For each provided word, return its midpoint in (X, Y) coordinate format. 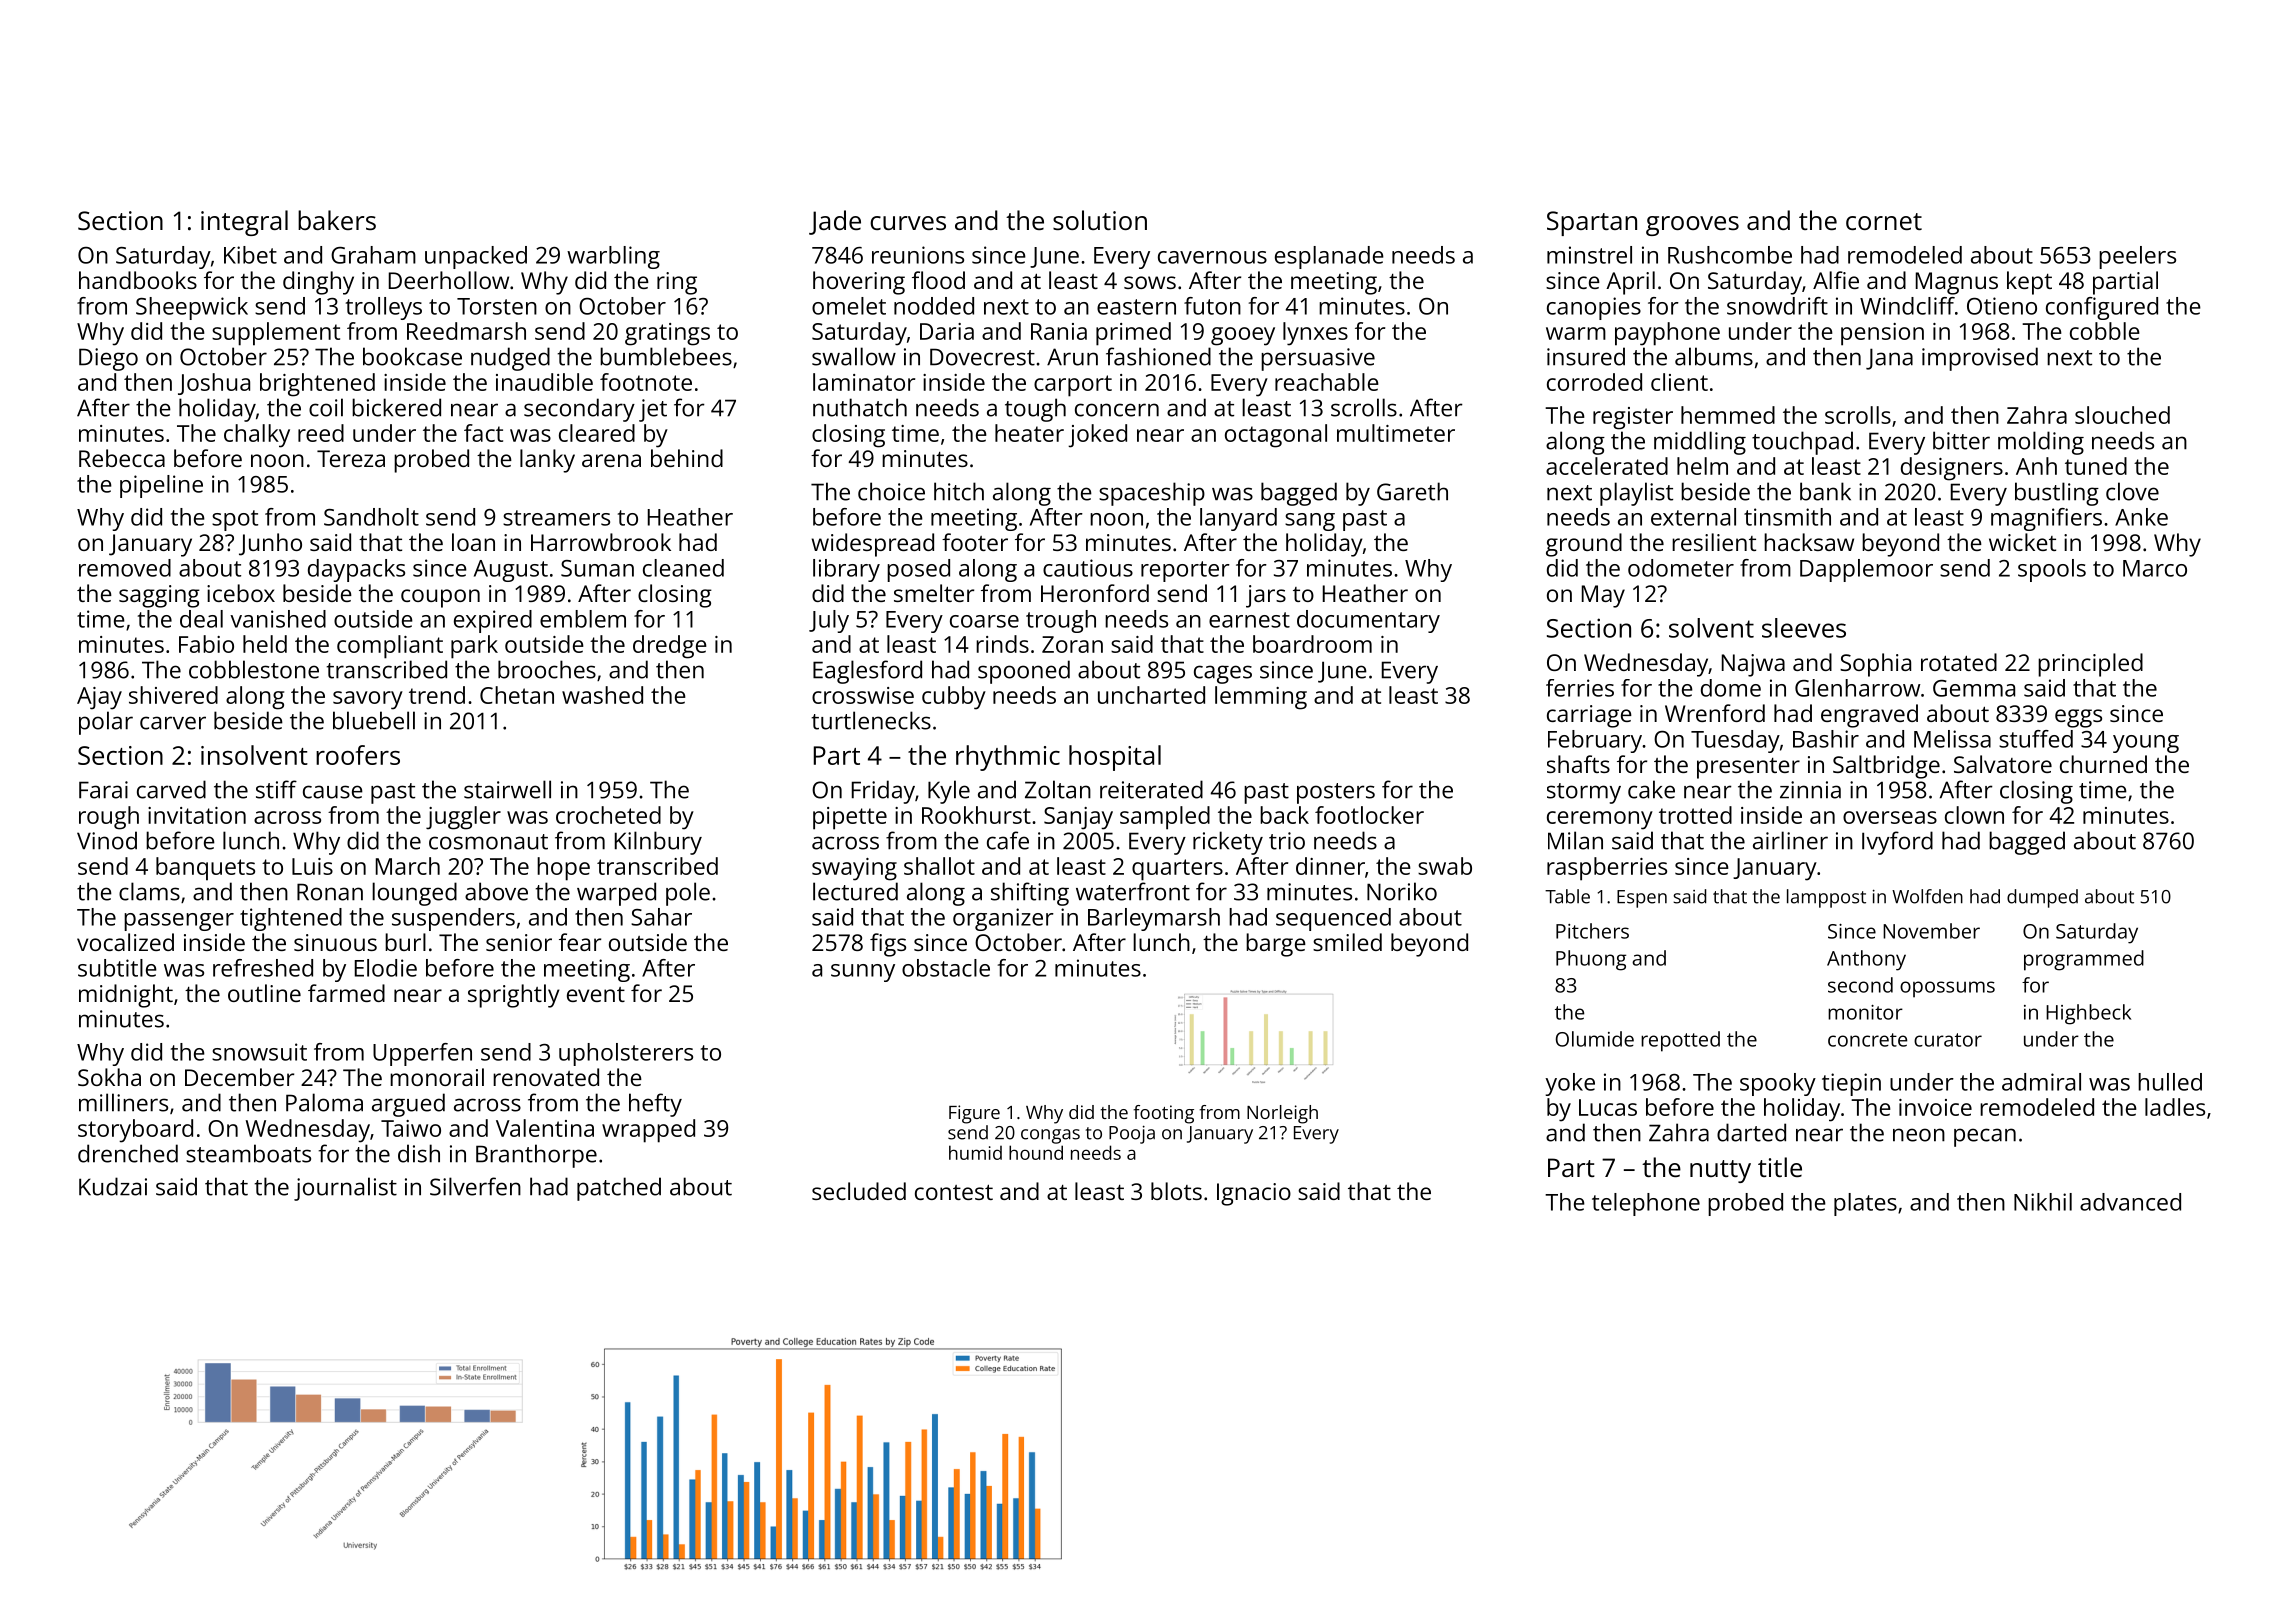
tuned (2096, 466)
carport (1073, 386)
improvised (1980, 359)
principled (2090, 665)
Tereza (351, 458)
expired (493, 621)
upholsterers (626, 1054)
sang (1310, 522)
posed (918, 570)
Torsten (497, 306)
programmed (2084, 960)
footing (1163, 1114)
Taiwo (411, 1128)
